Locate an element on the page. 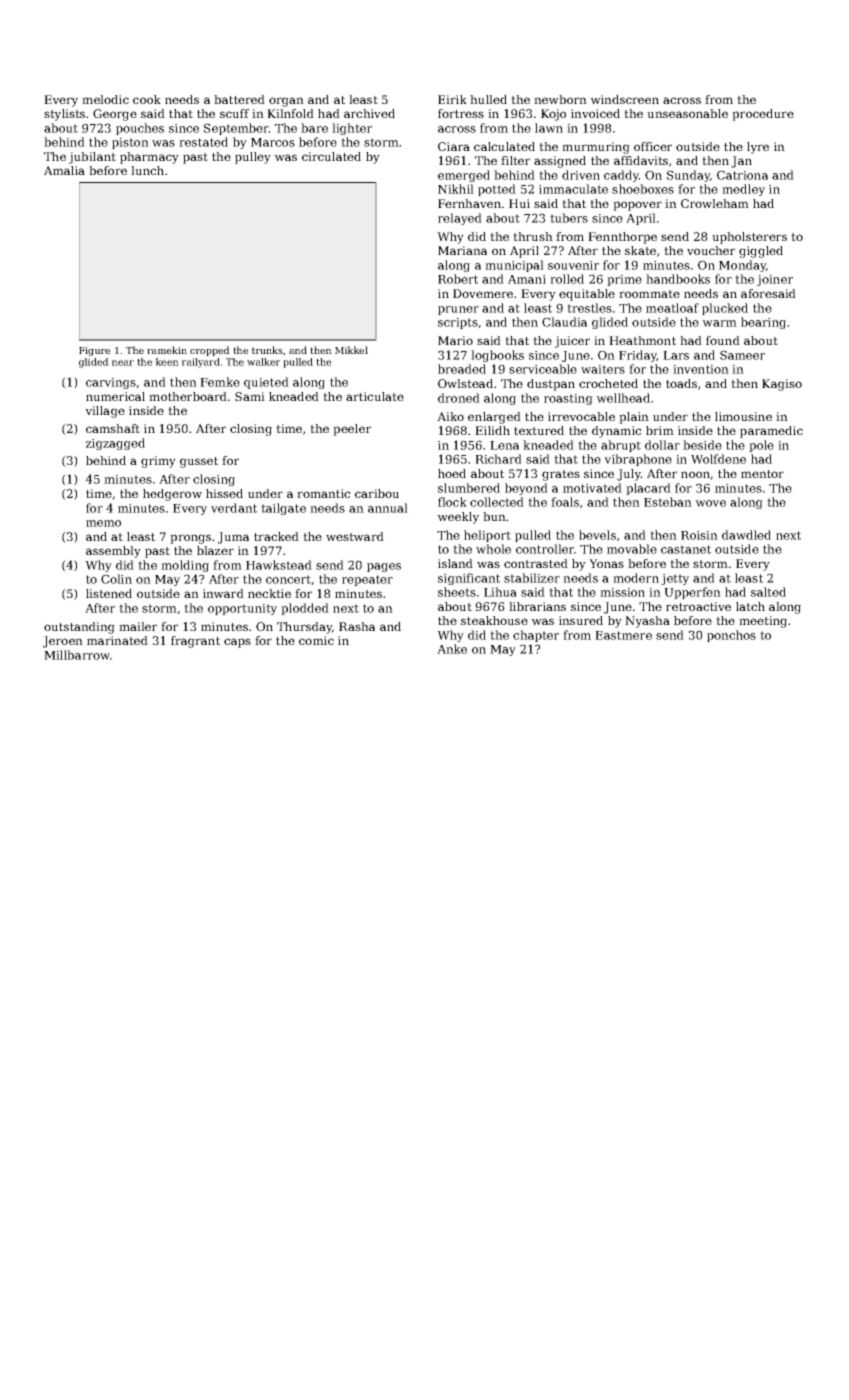 This document has height=1400, width=849. molding is located at coordinates (185, 566).
